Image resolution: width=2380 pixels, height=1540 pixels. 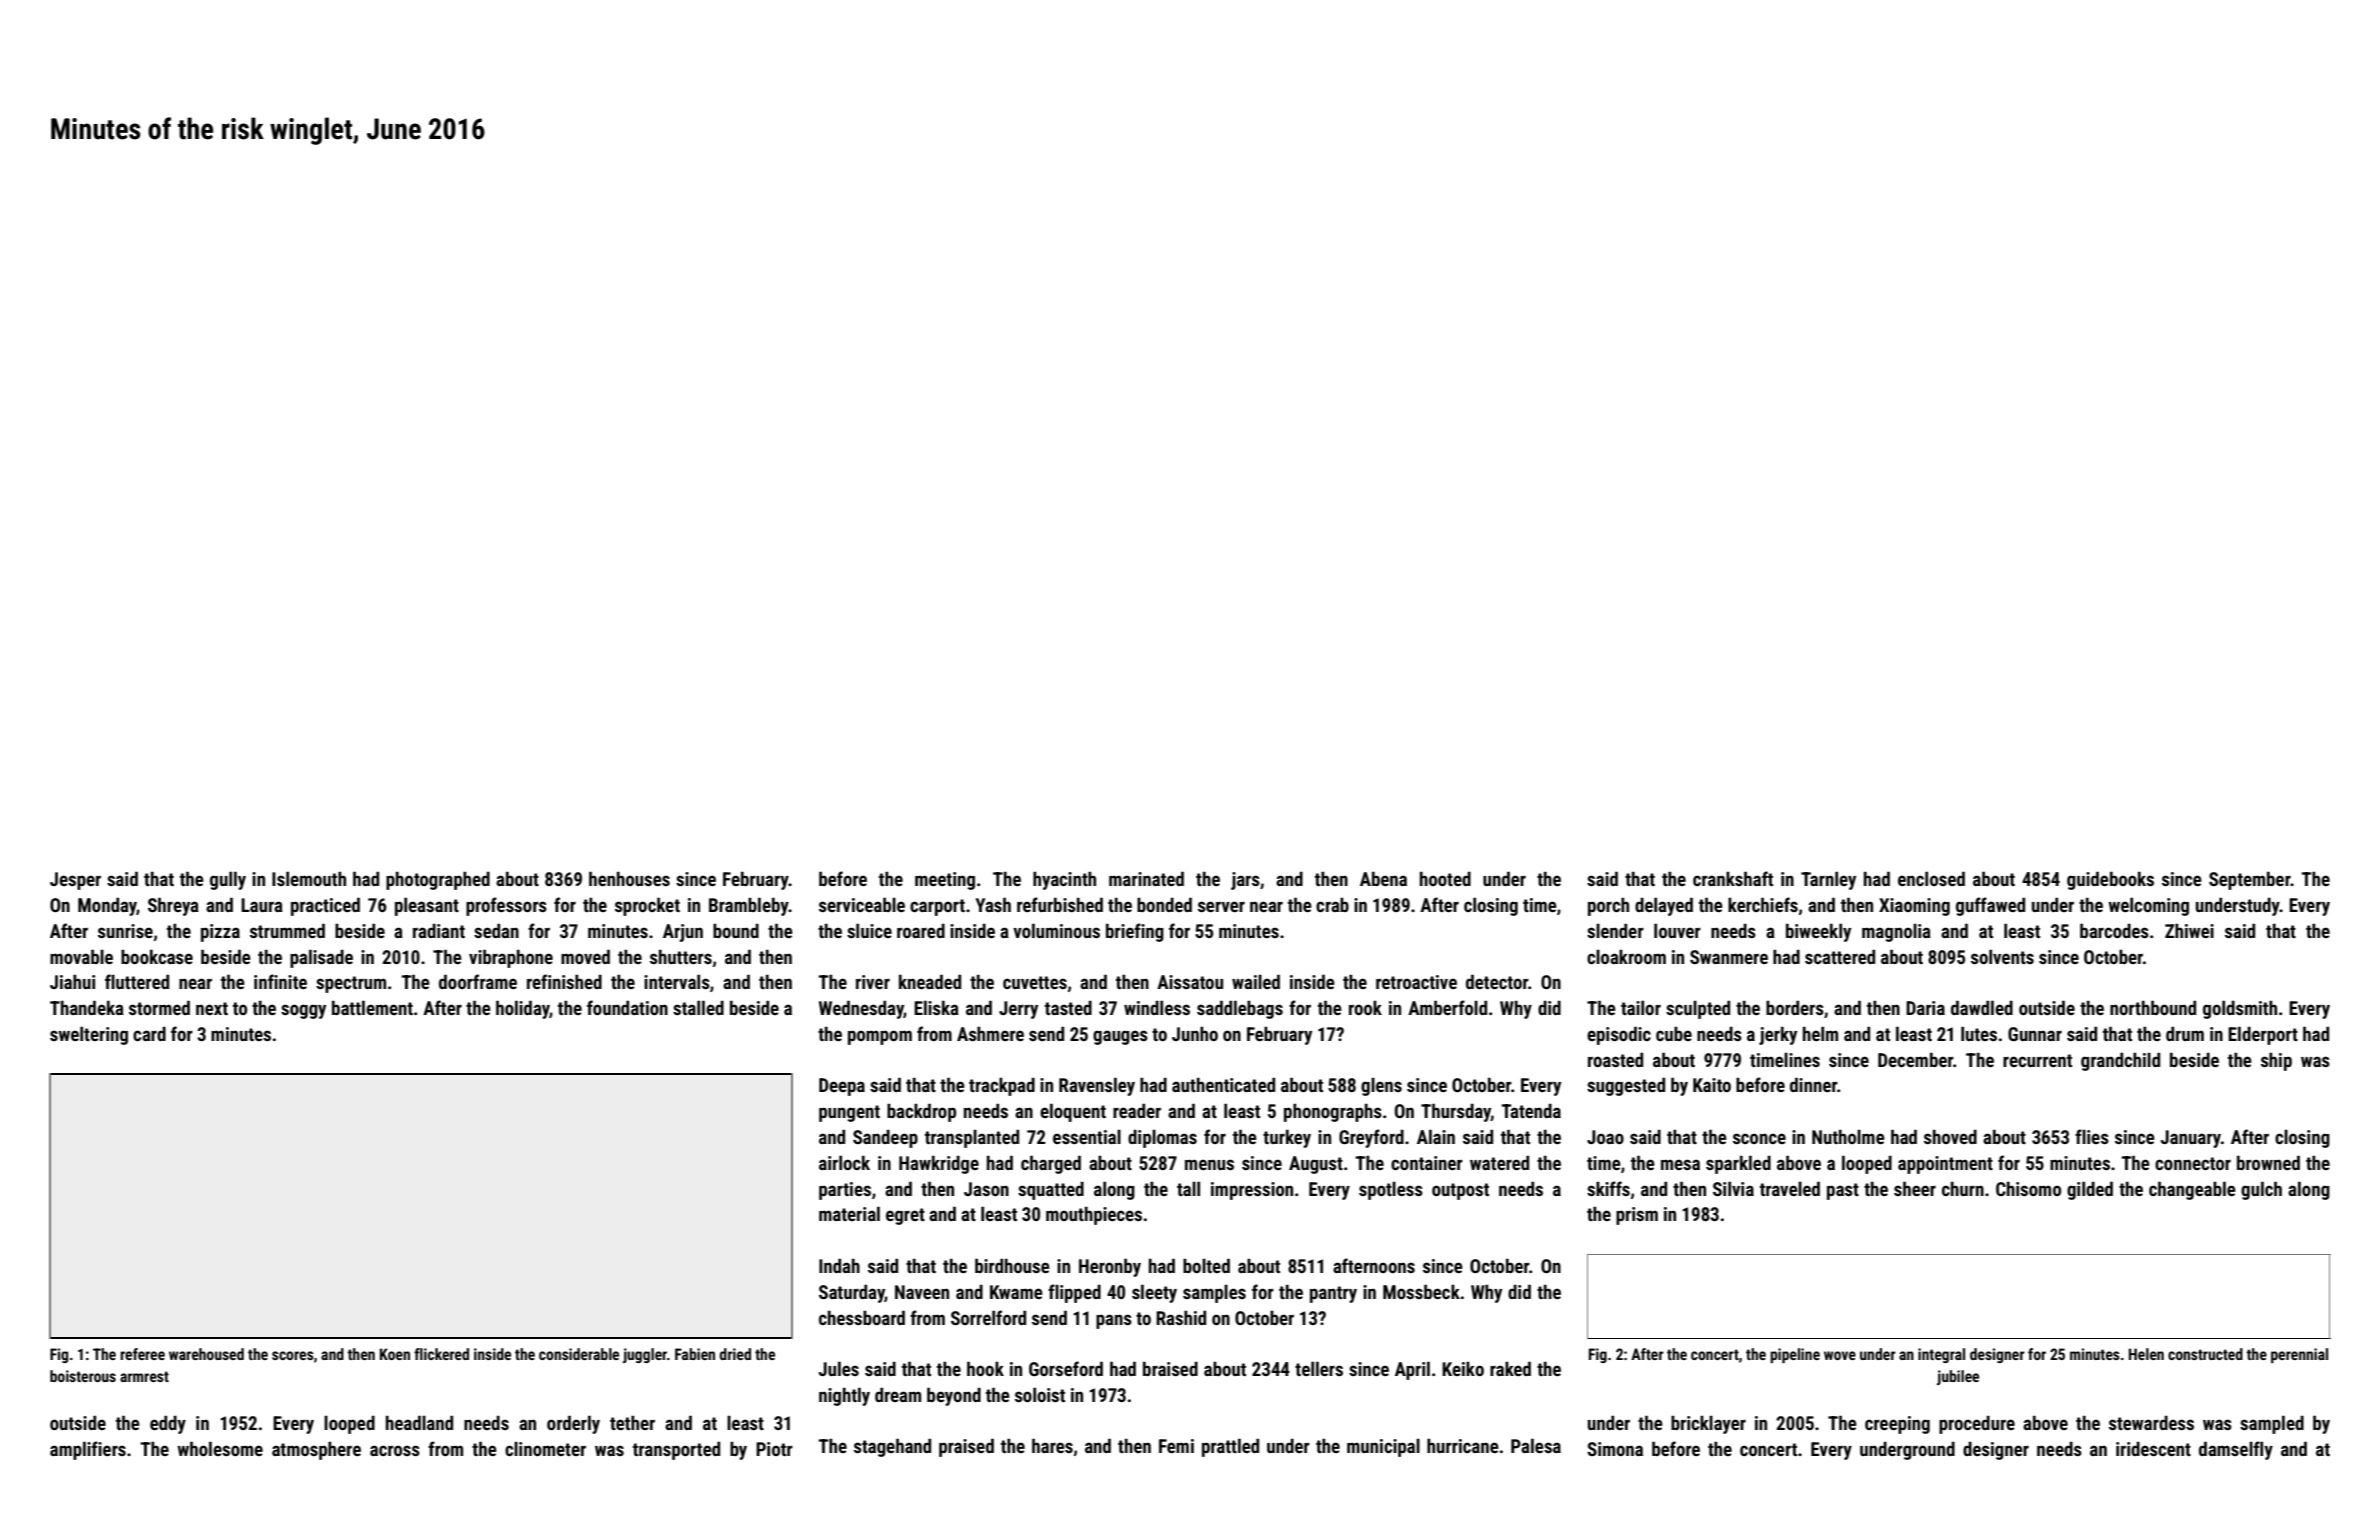 I want to click on holiday, so click(x=523, y=1009).
